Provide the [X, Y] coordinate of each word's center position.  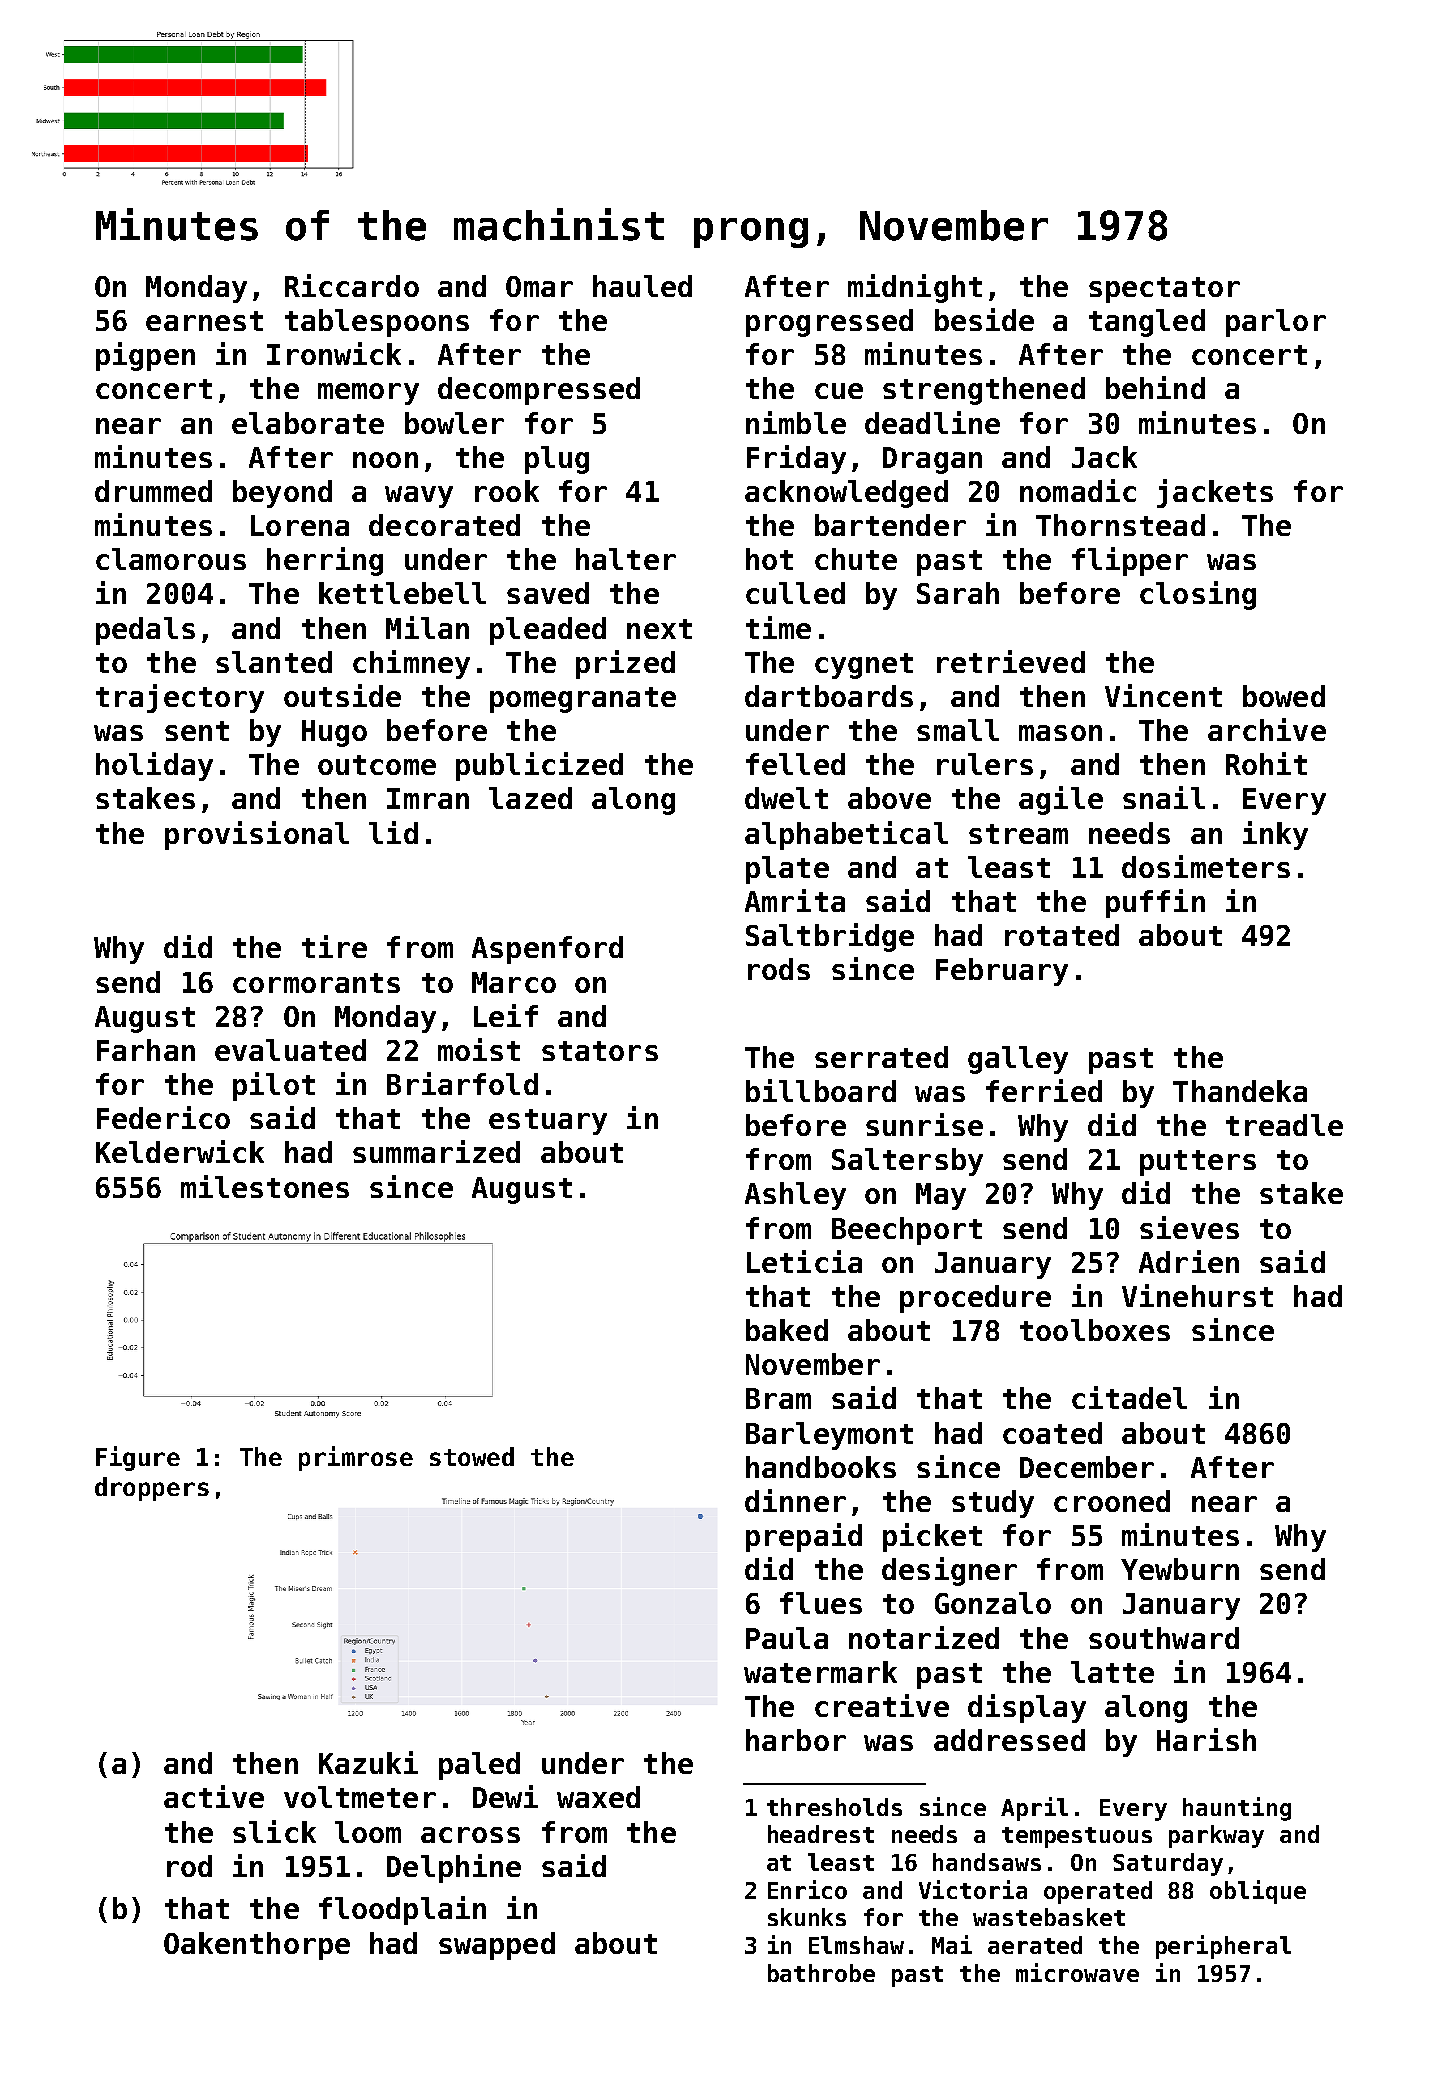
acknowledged [846, 494]
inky [1275, 835]
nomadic [1078, 490]
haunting [1237, 1809]
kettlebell [402, 593]
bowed [1284, 696]
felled [795, 764]
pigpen [145, 356]
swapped [497, 1946]
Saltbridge [830, 937]
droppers [152, 1489]
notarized [924, 1637]
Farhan [146, 1050]
